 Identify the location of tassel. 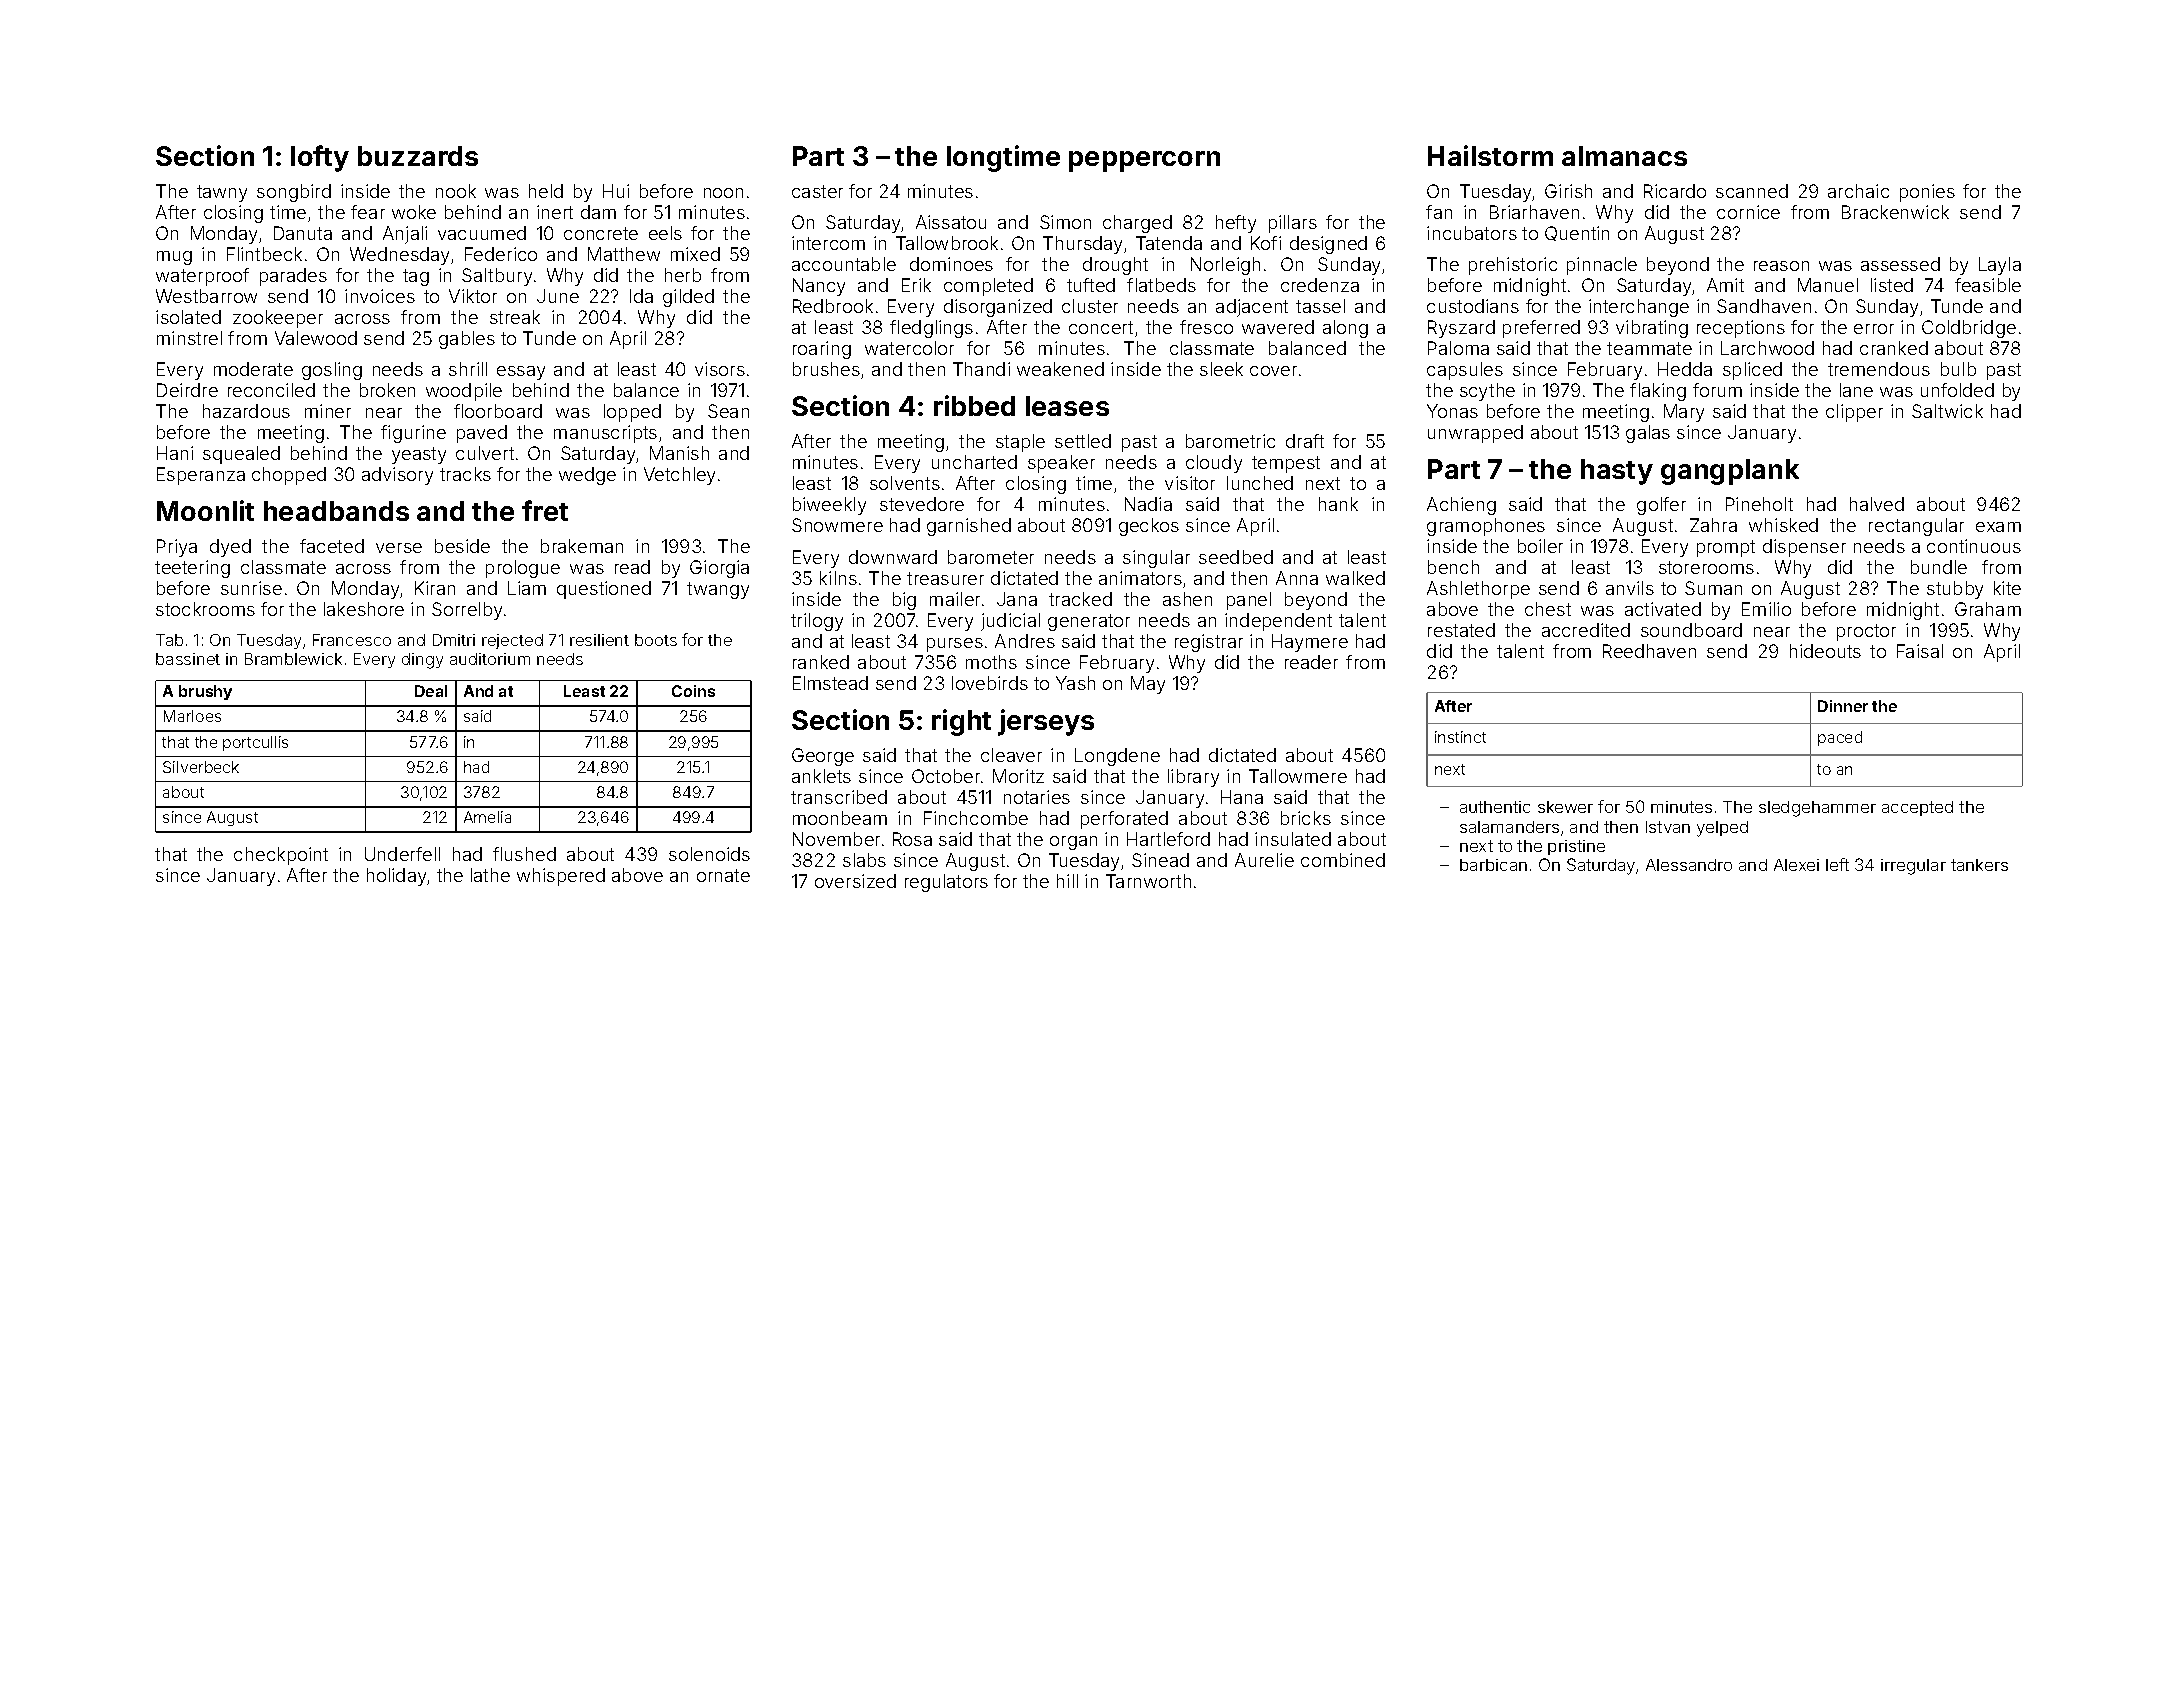
(1320, 306).
